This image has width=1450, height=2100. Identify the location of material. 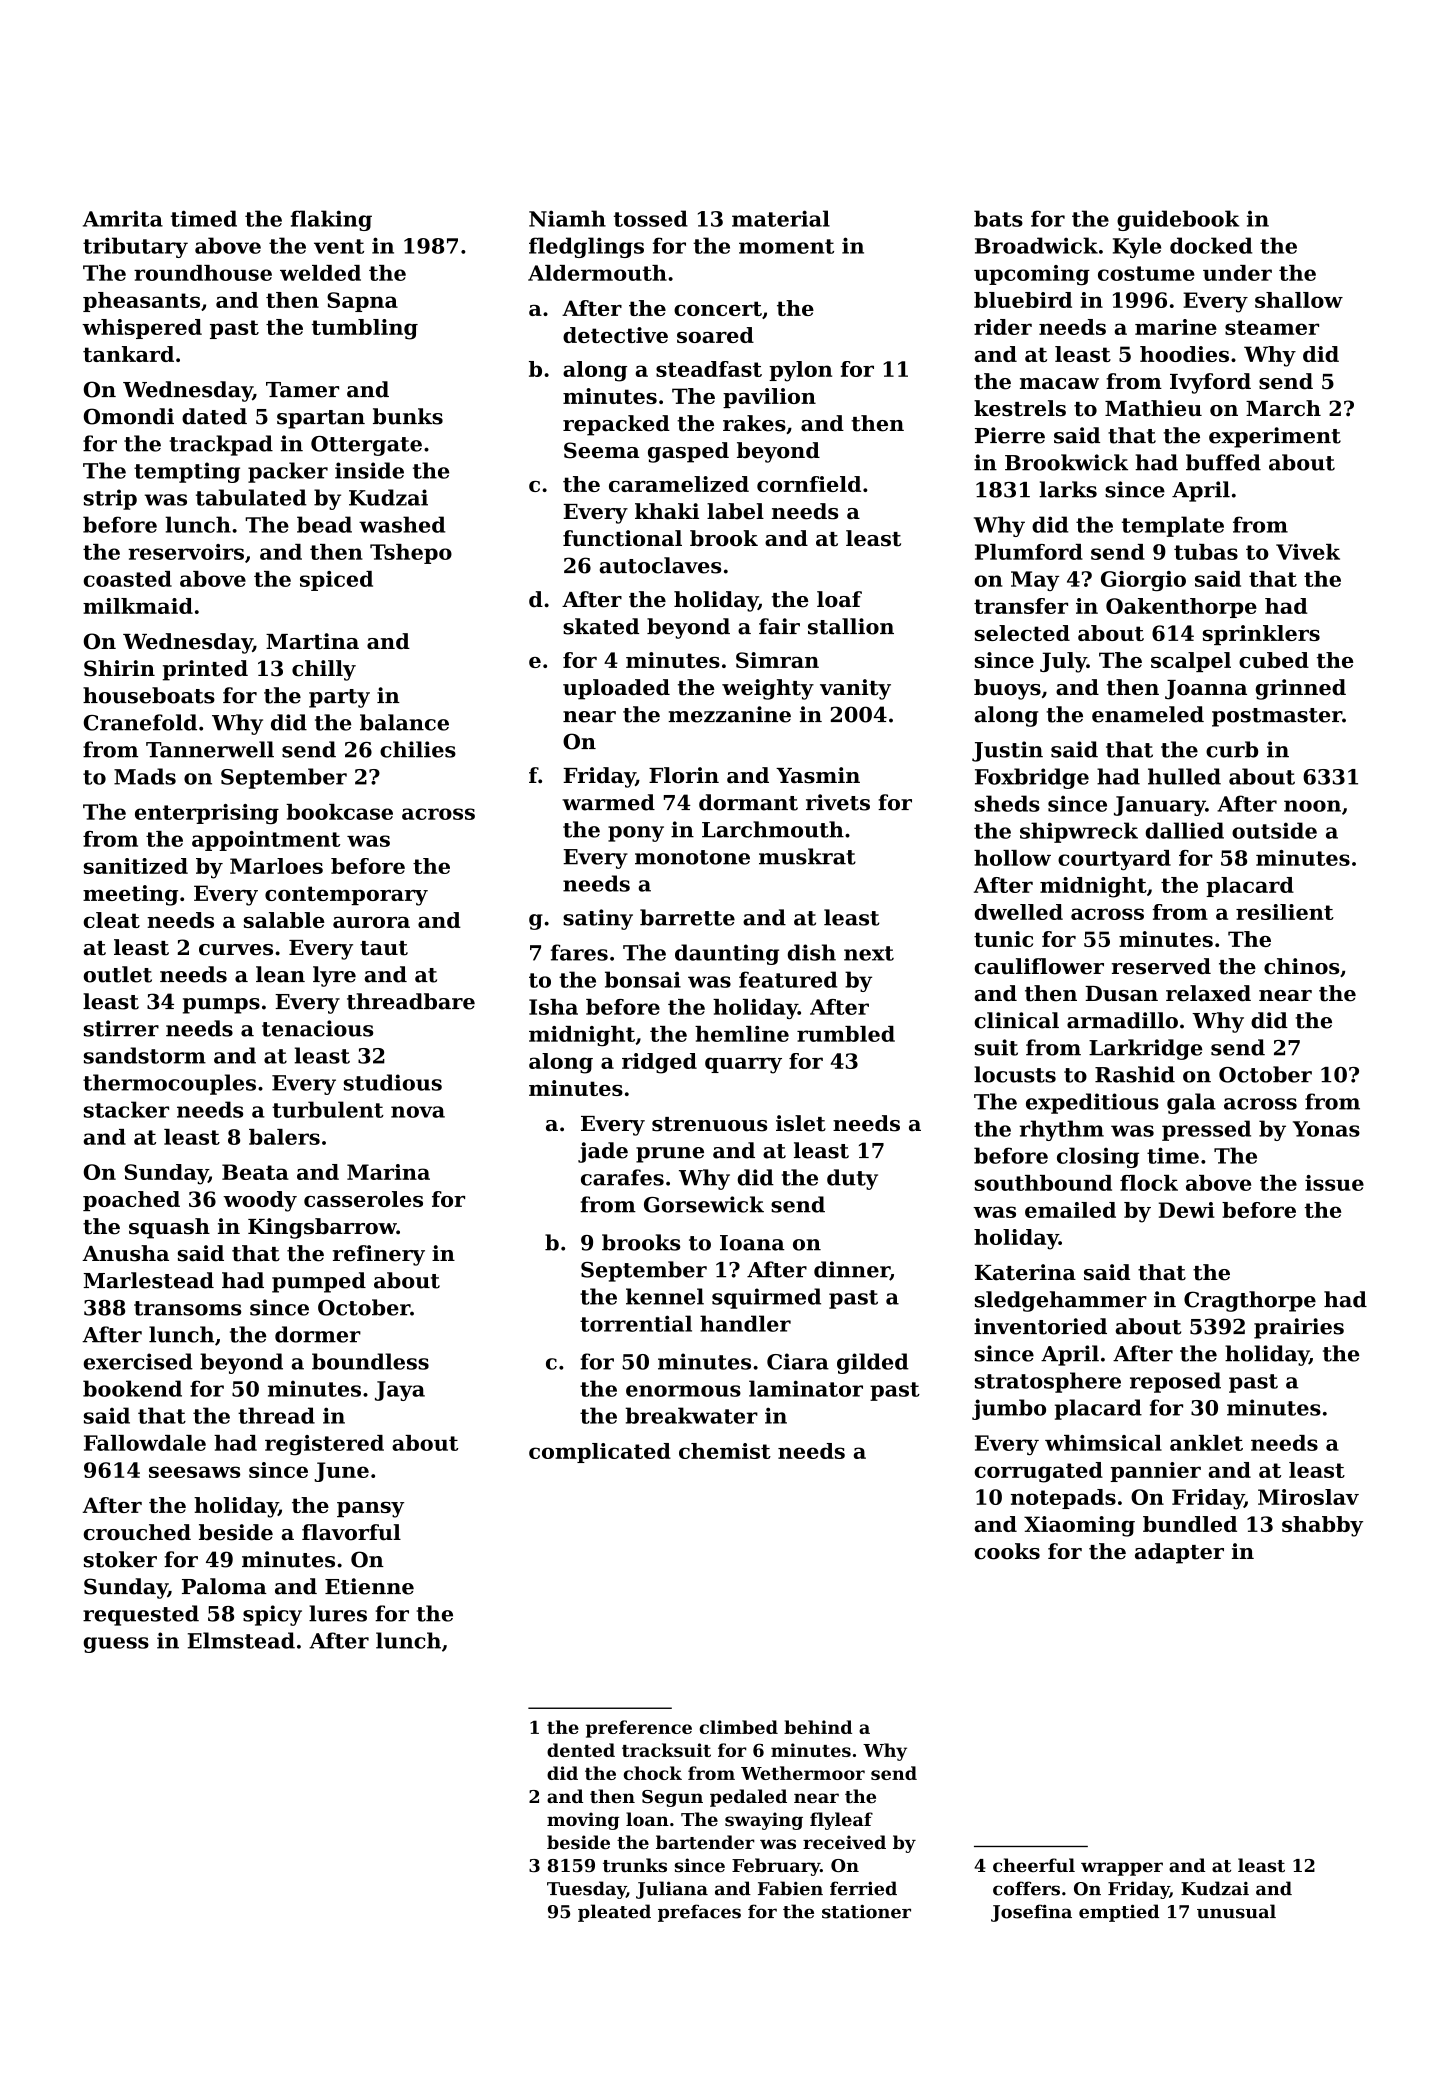
(781, 218).
